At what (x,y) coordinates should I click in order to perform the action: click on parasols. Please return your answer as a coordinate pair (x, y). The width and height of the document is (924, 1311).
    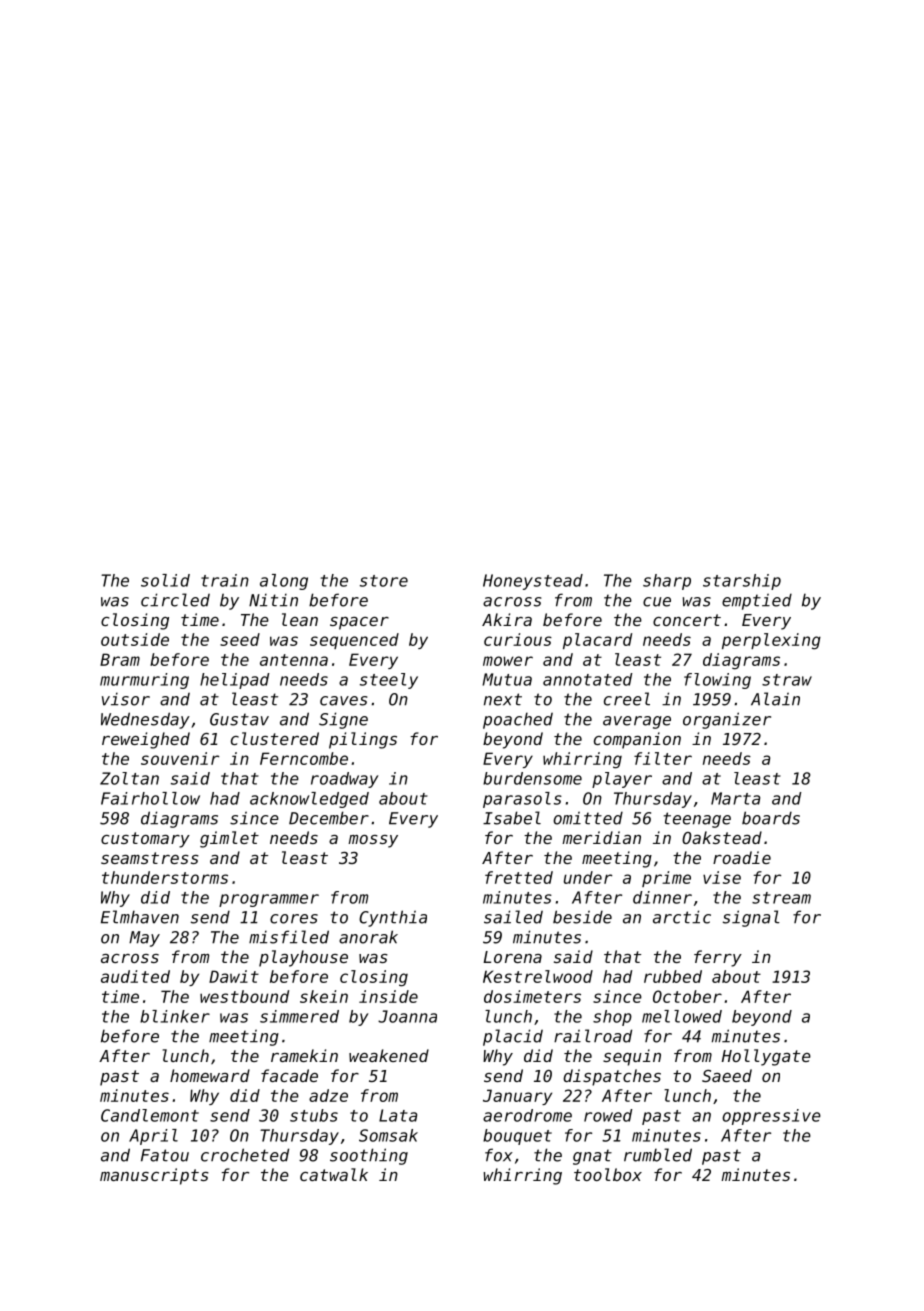
    Looking at the image, I should click on (522, 800).
